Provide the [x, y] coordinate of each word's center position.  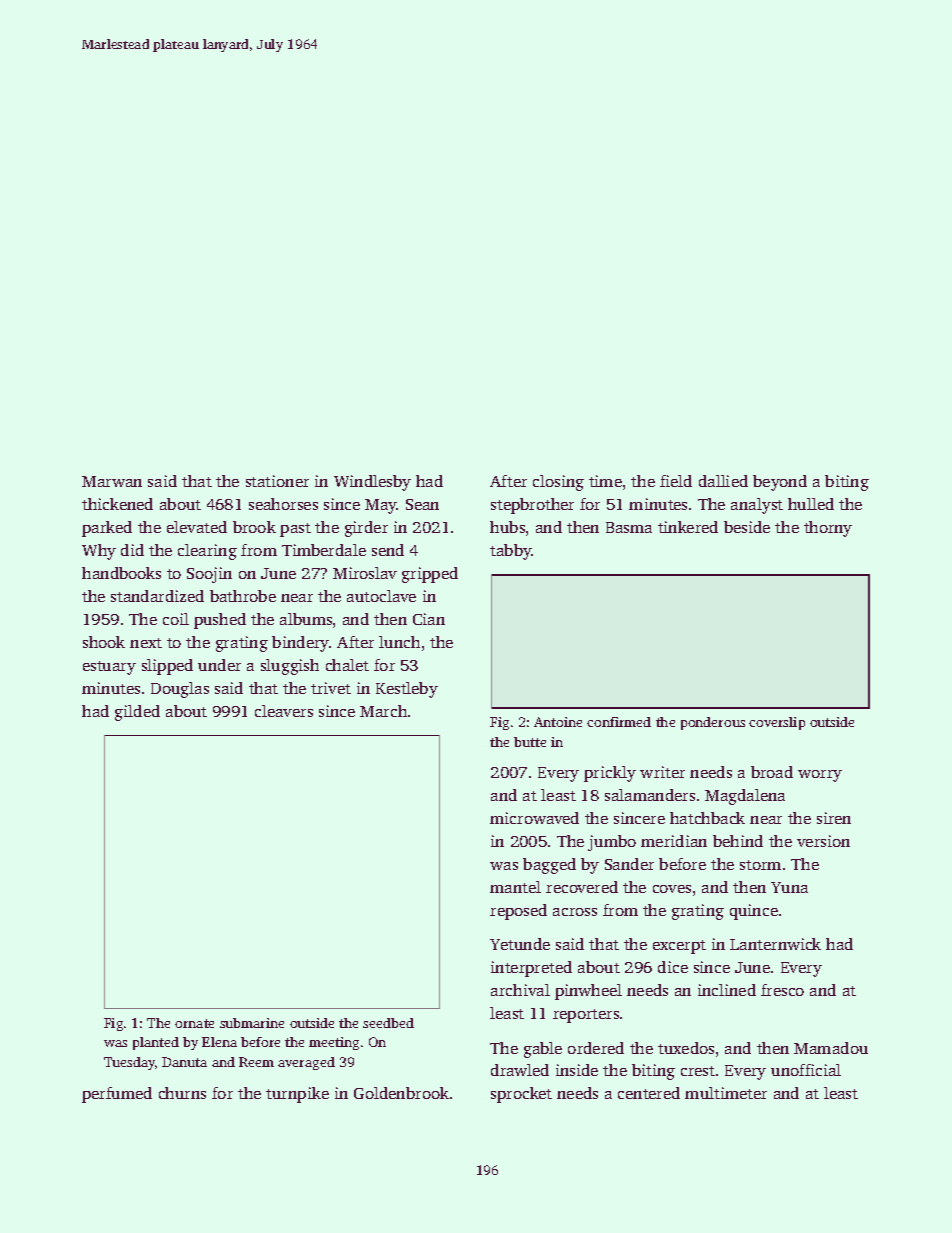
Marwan [112, 481]
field [676, 481]
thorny [828, 529]
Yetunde [520, 944]
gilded [137, 713]
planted [156, 1043]
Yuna [789, 887]
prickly [610, 774]
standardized [157, 596]
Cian [429, 619]
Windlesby [372, 483]
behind [738, 841]
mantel [515, 887]
